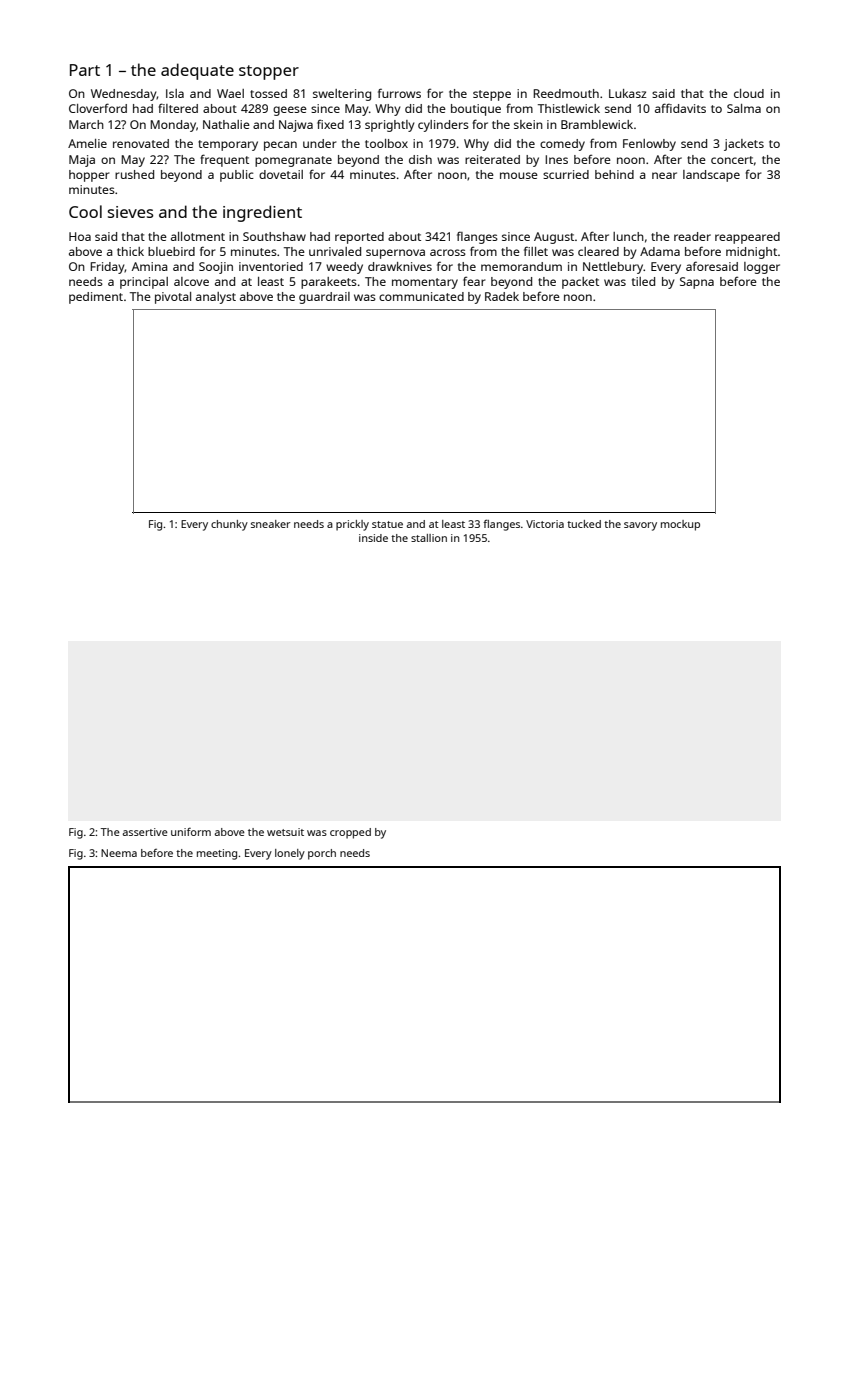 This document has height=1400, width=849. Describe the element at coordinates (680, 525) in the document. I see `mockup` at that location.
